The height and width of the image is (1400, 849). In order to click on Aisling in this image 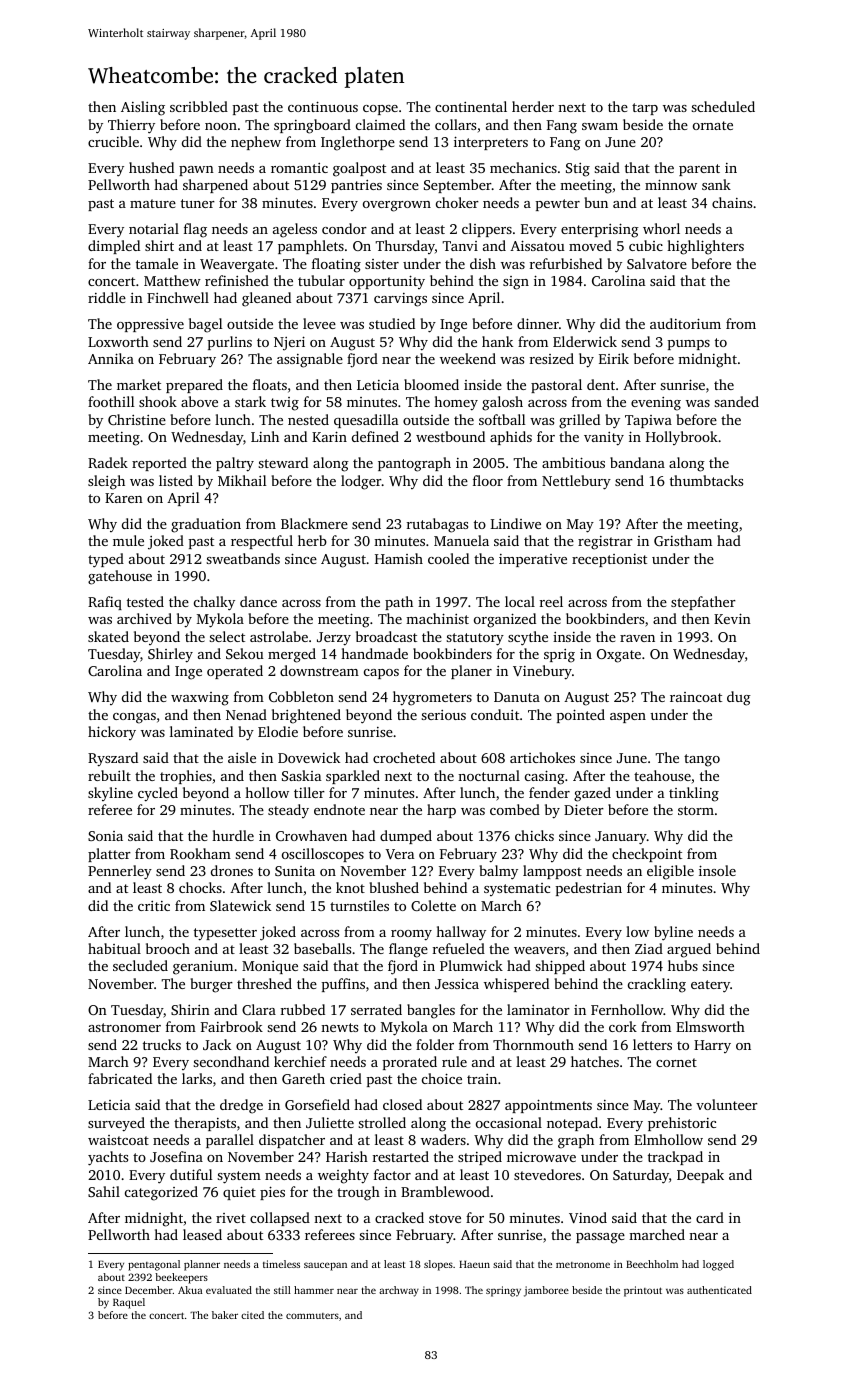, I will do `click(143, 108)`.
